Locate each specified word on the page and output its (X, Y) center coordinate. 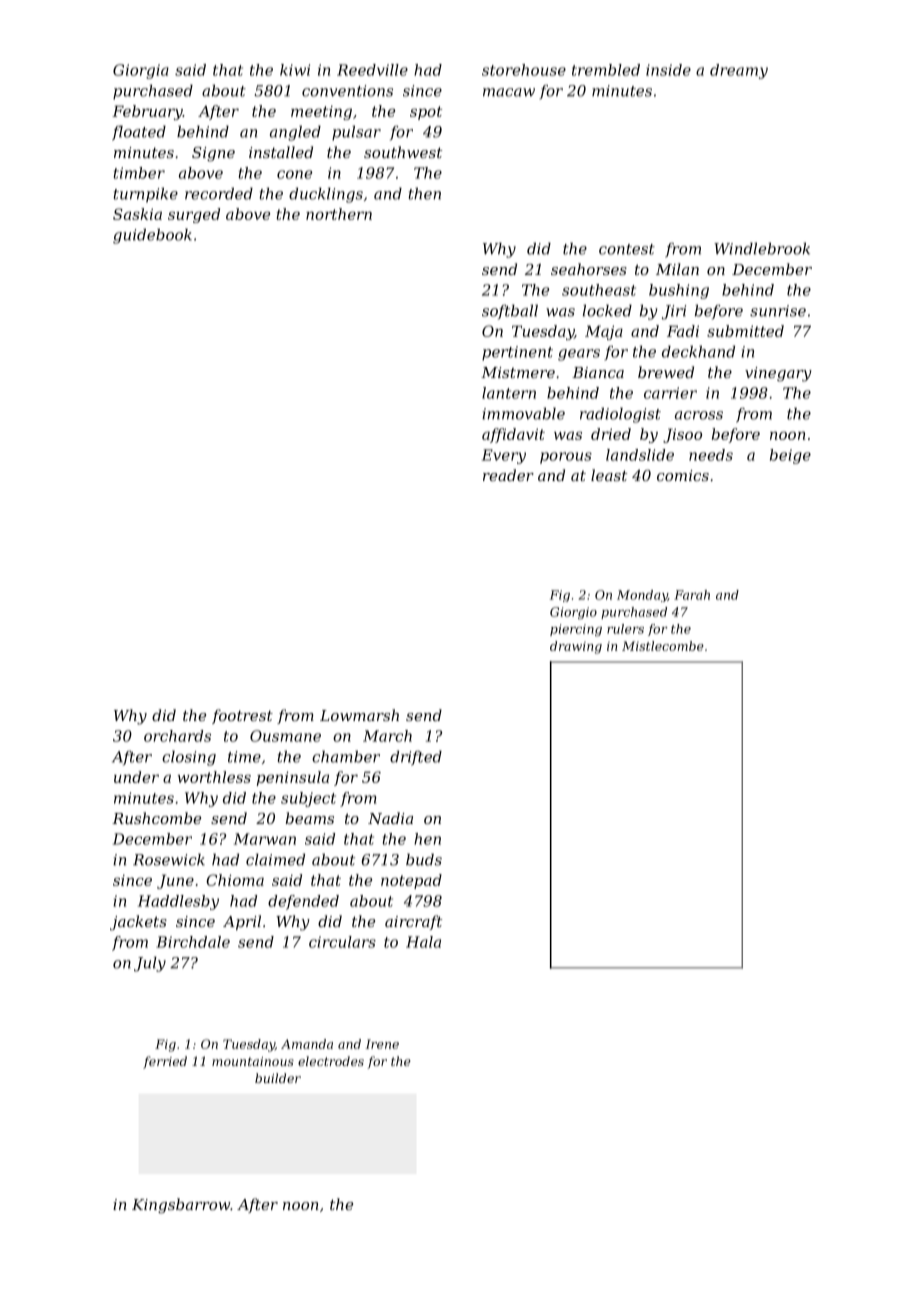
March (387, 736)
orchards (177, 736)
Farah (692, 595)
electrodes (331, 1061)
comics (683, 475)
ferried (165, 1062)
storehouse (524, 70)
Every (504, 456)
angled (295, 133)
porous (566, 458)
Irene (382, 1044)
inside (668, 70)
